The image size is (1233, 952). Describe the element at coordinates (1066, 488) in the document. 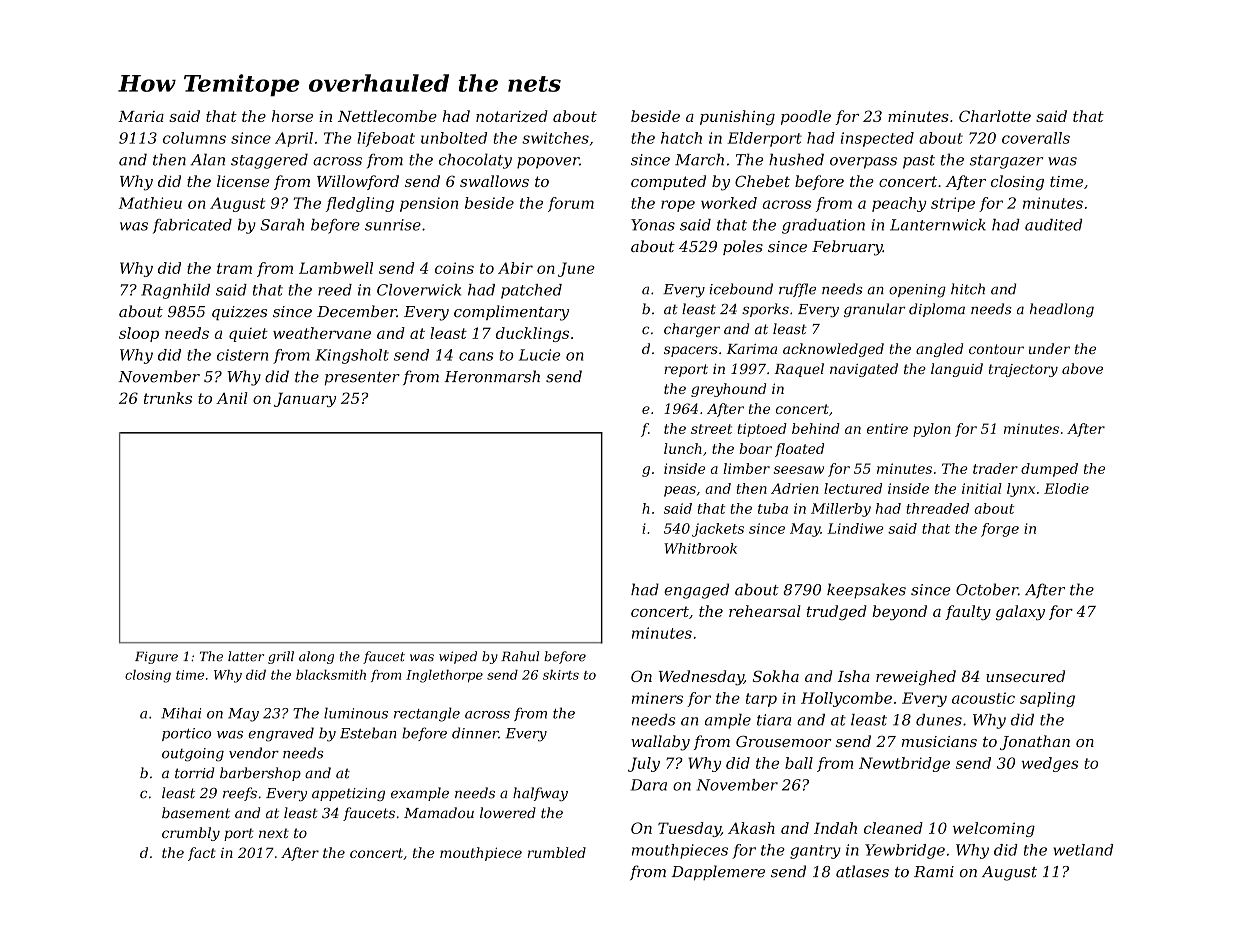

I see `Elodie` at that location.
